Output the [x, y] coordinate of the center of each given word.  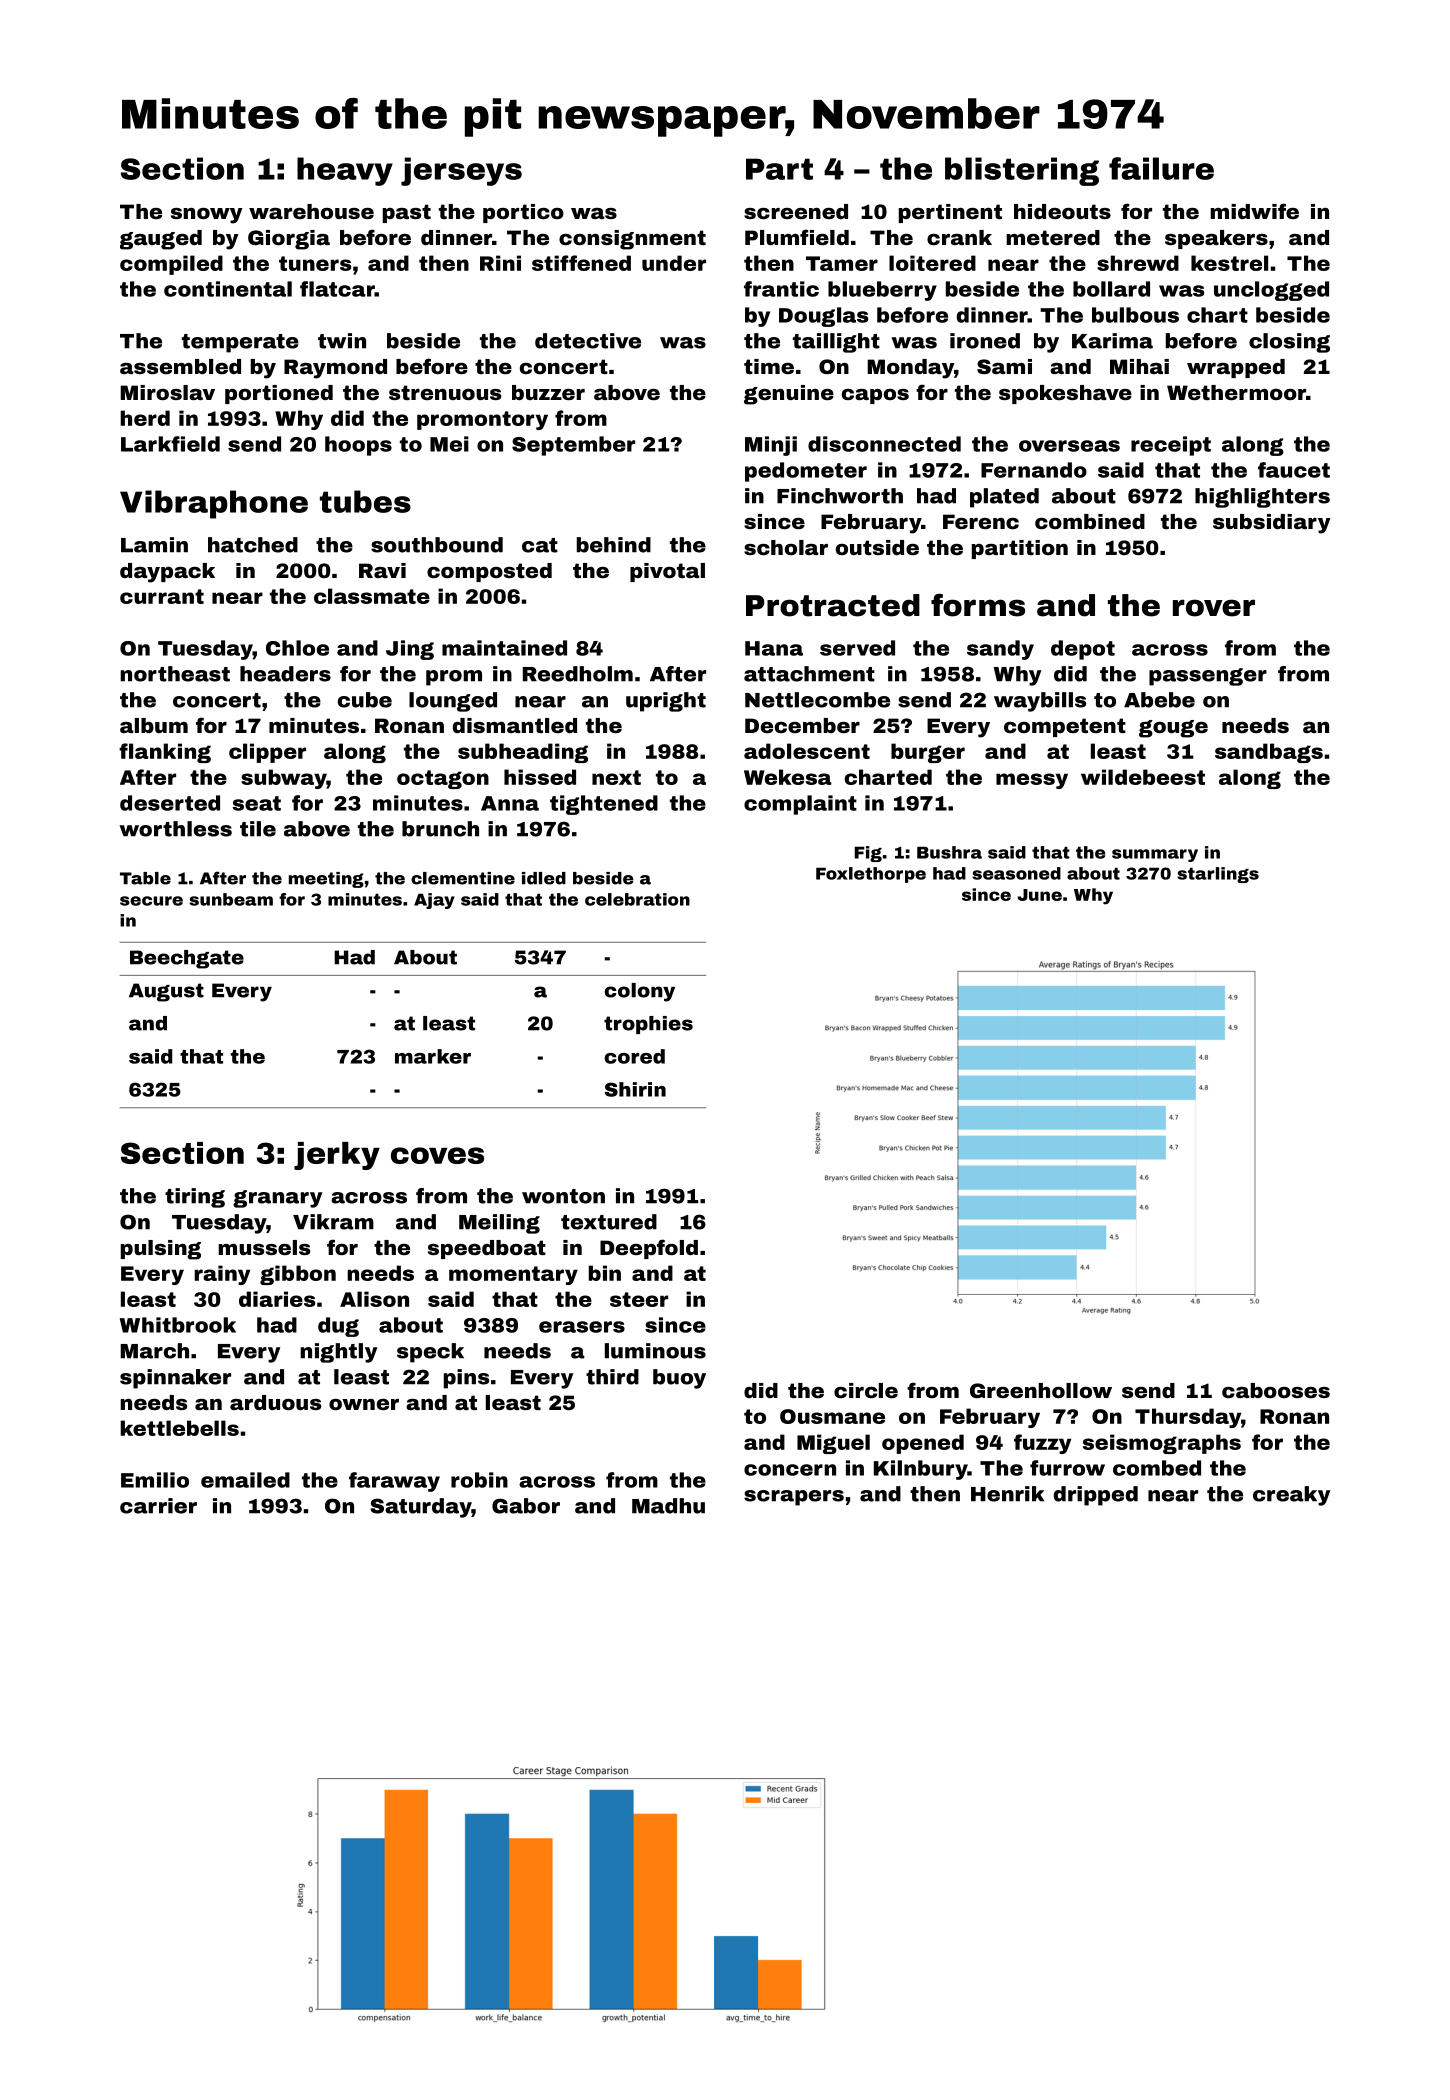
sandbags [1269, 753]
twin [342, 341]
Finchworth [840, 496]
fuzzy [1042, 1444]
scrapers [794, 1498]
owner [364, 1404]
